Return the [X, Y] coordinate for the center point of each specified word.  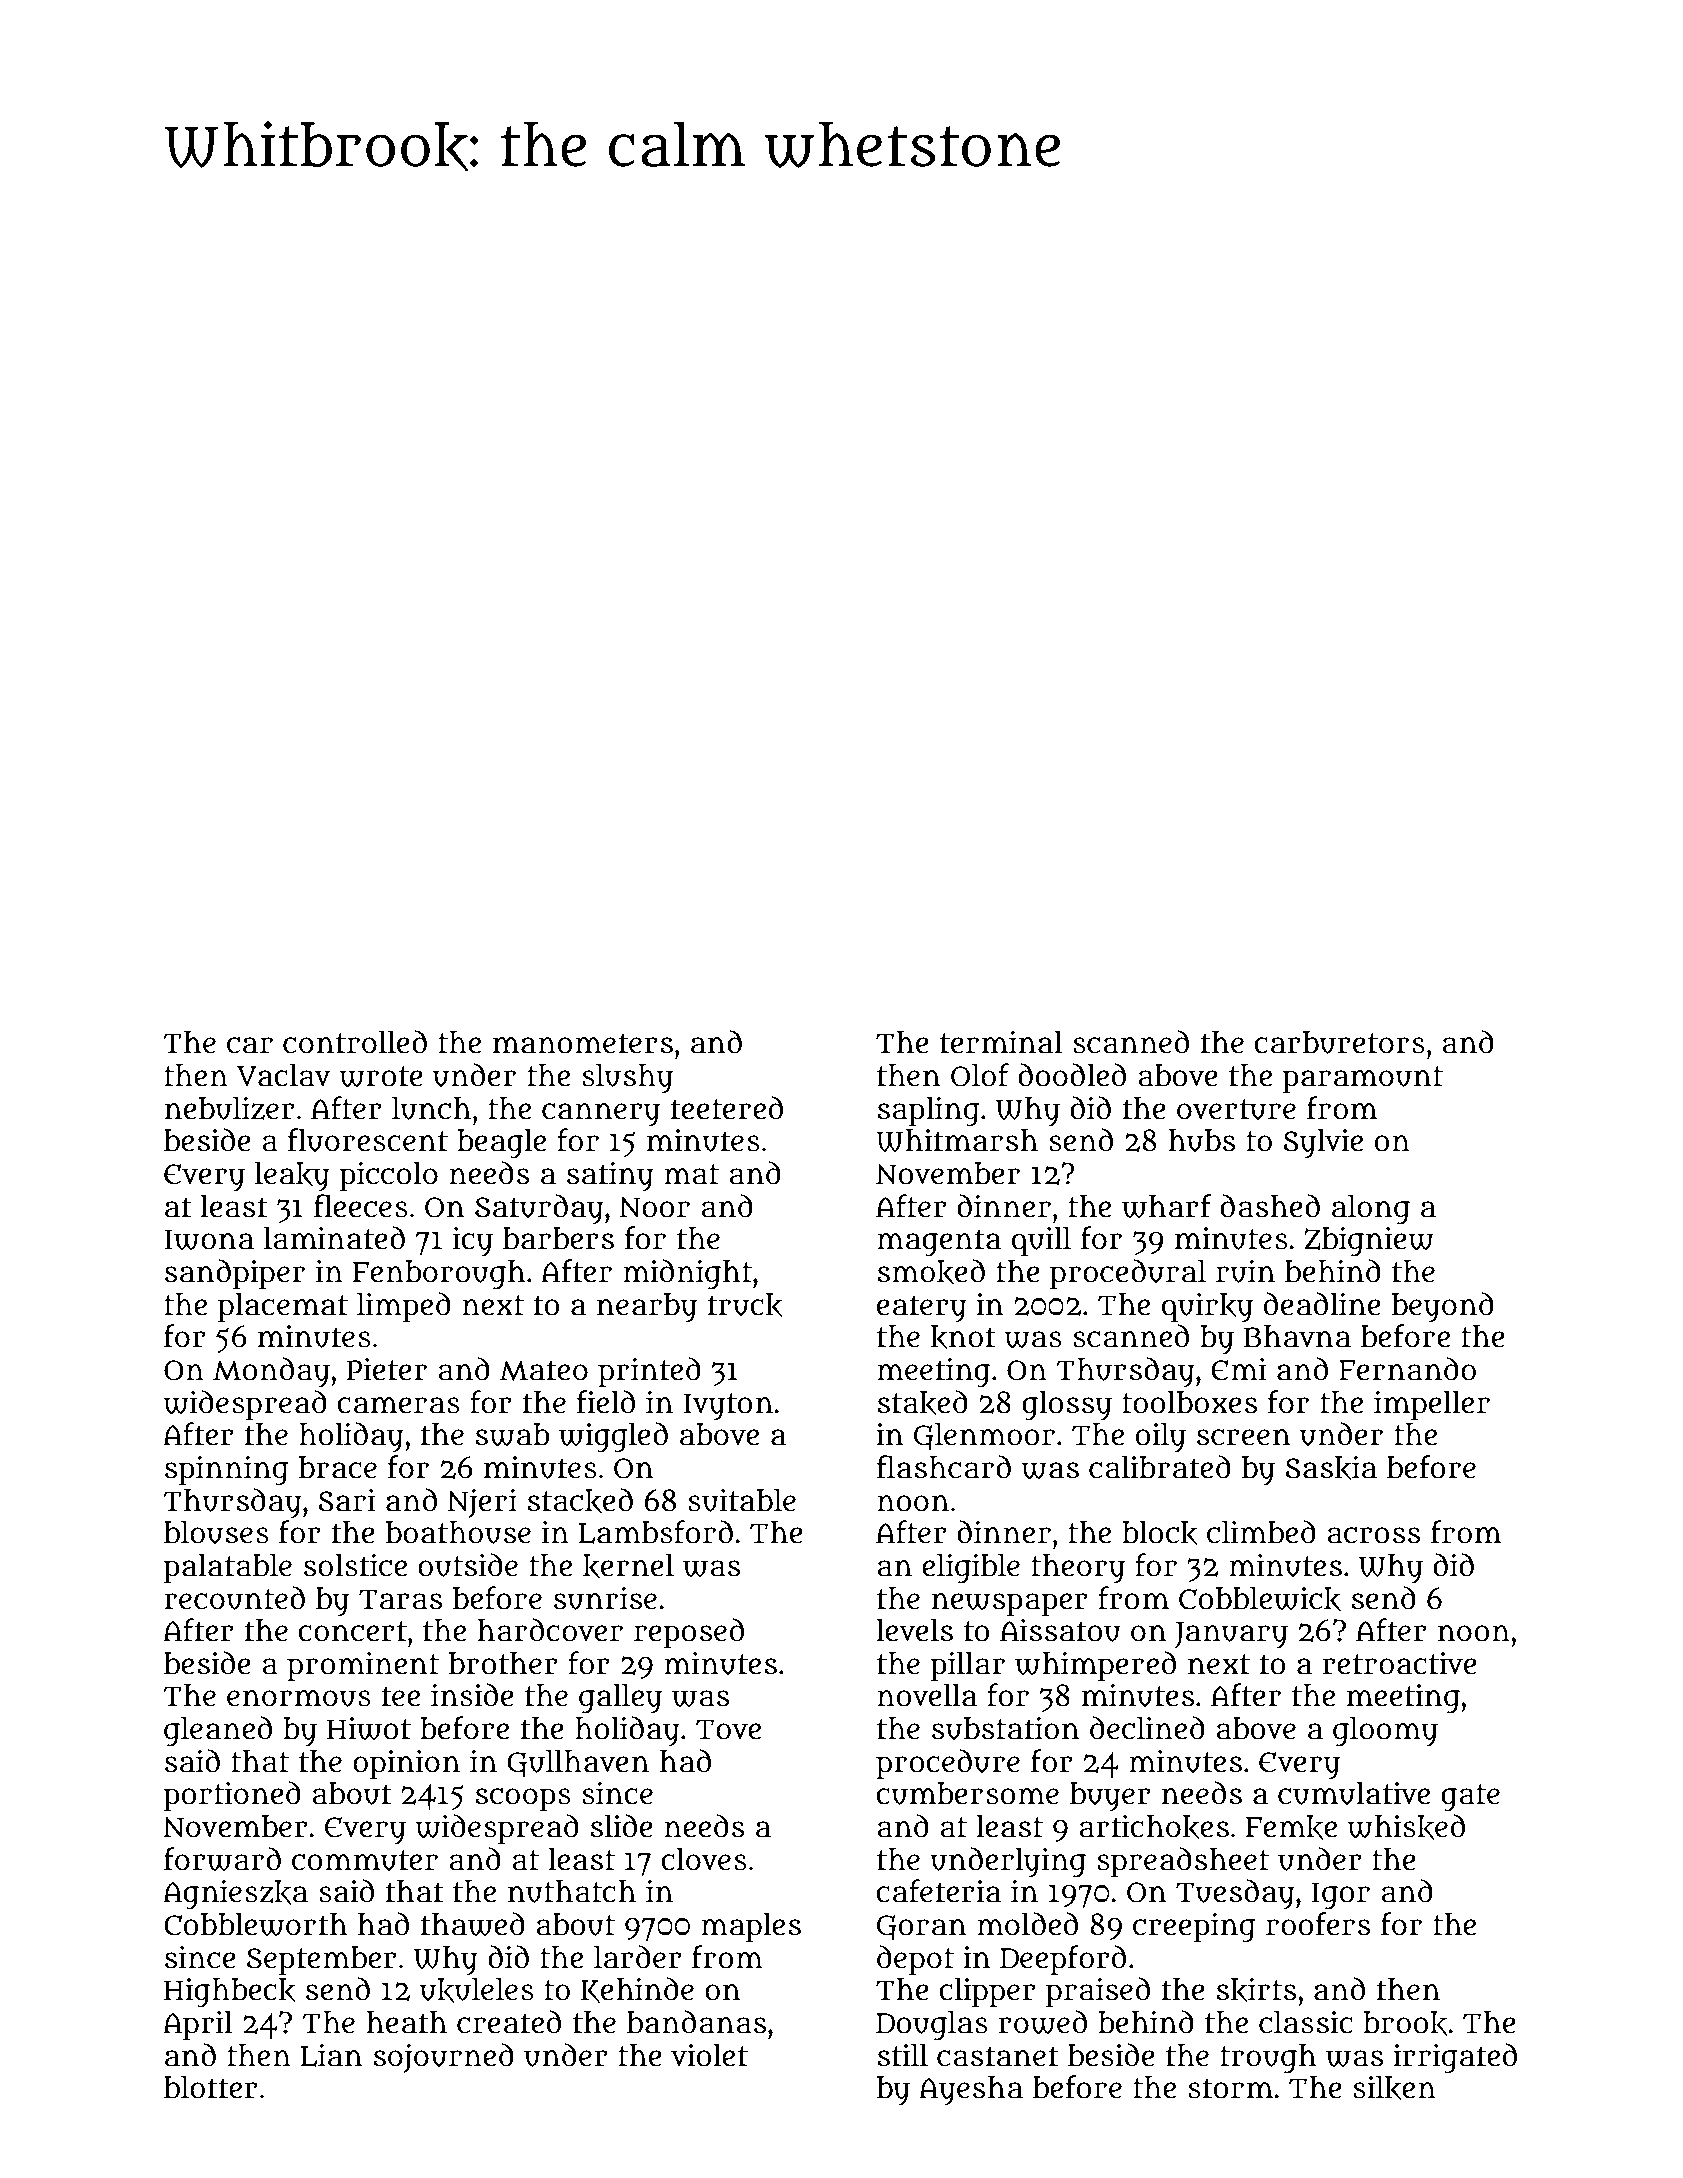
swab [513, 1434]
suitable [742, 1500]
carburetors [1339, 1042]
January [1231, 1635]
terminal [1001, 1042]
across [1373, 1535]
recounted [234, 1598]
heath [407, 2022]
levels [914, 1630]
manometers [583, 1043]
